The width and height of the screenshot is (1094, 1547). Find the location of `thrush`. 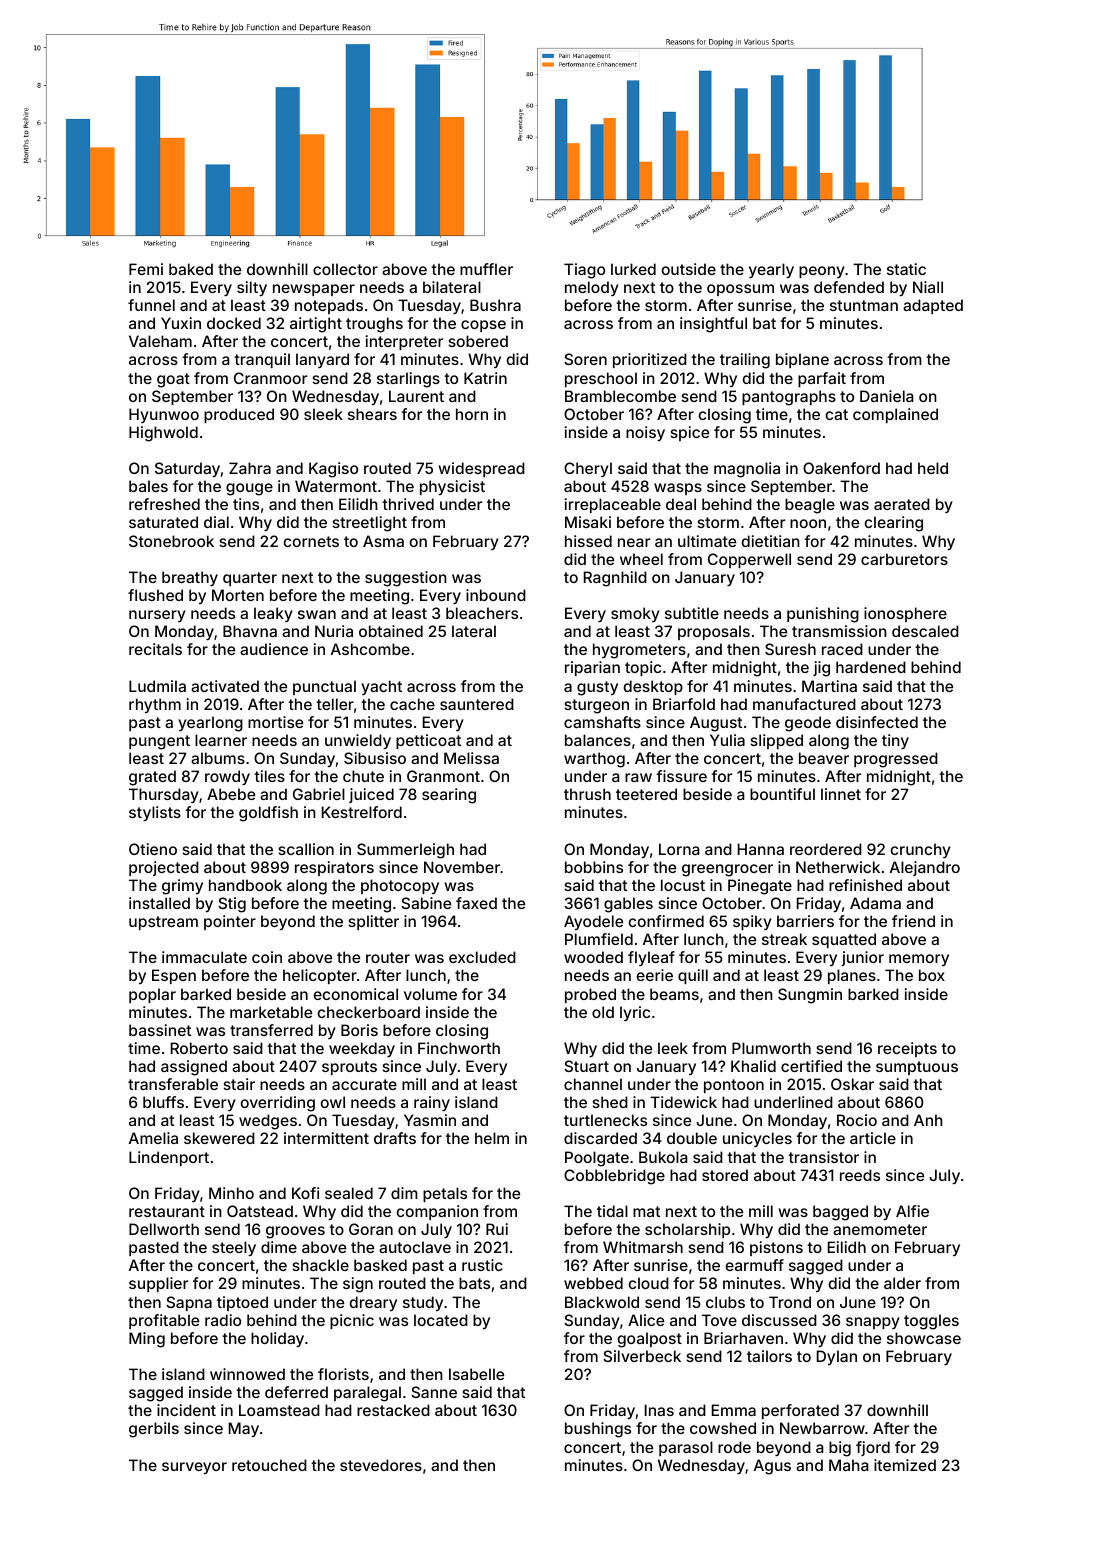

thrush is located at coordinates (587, 794).
